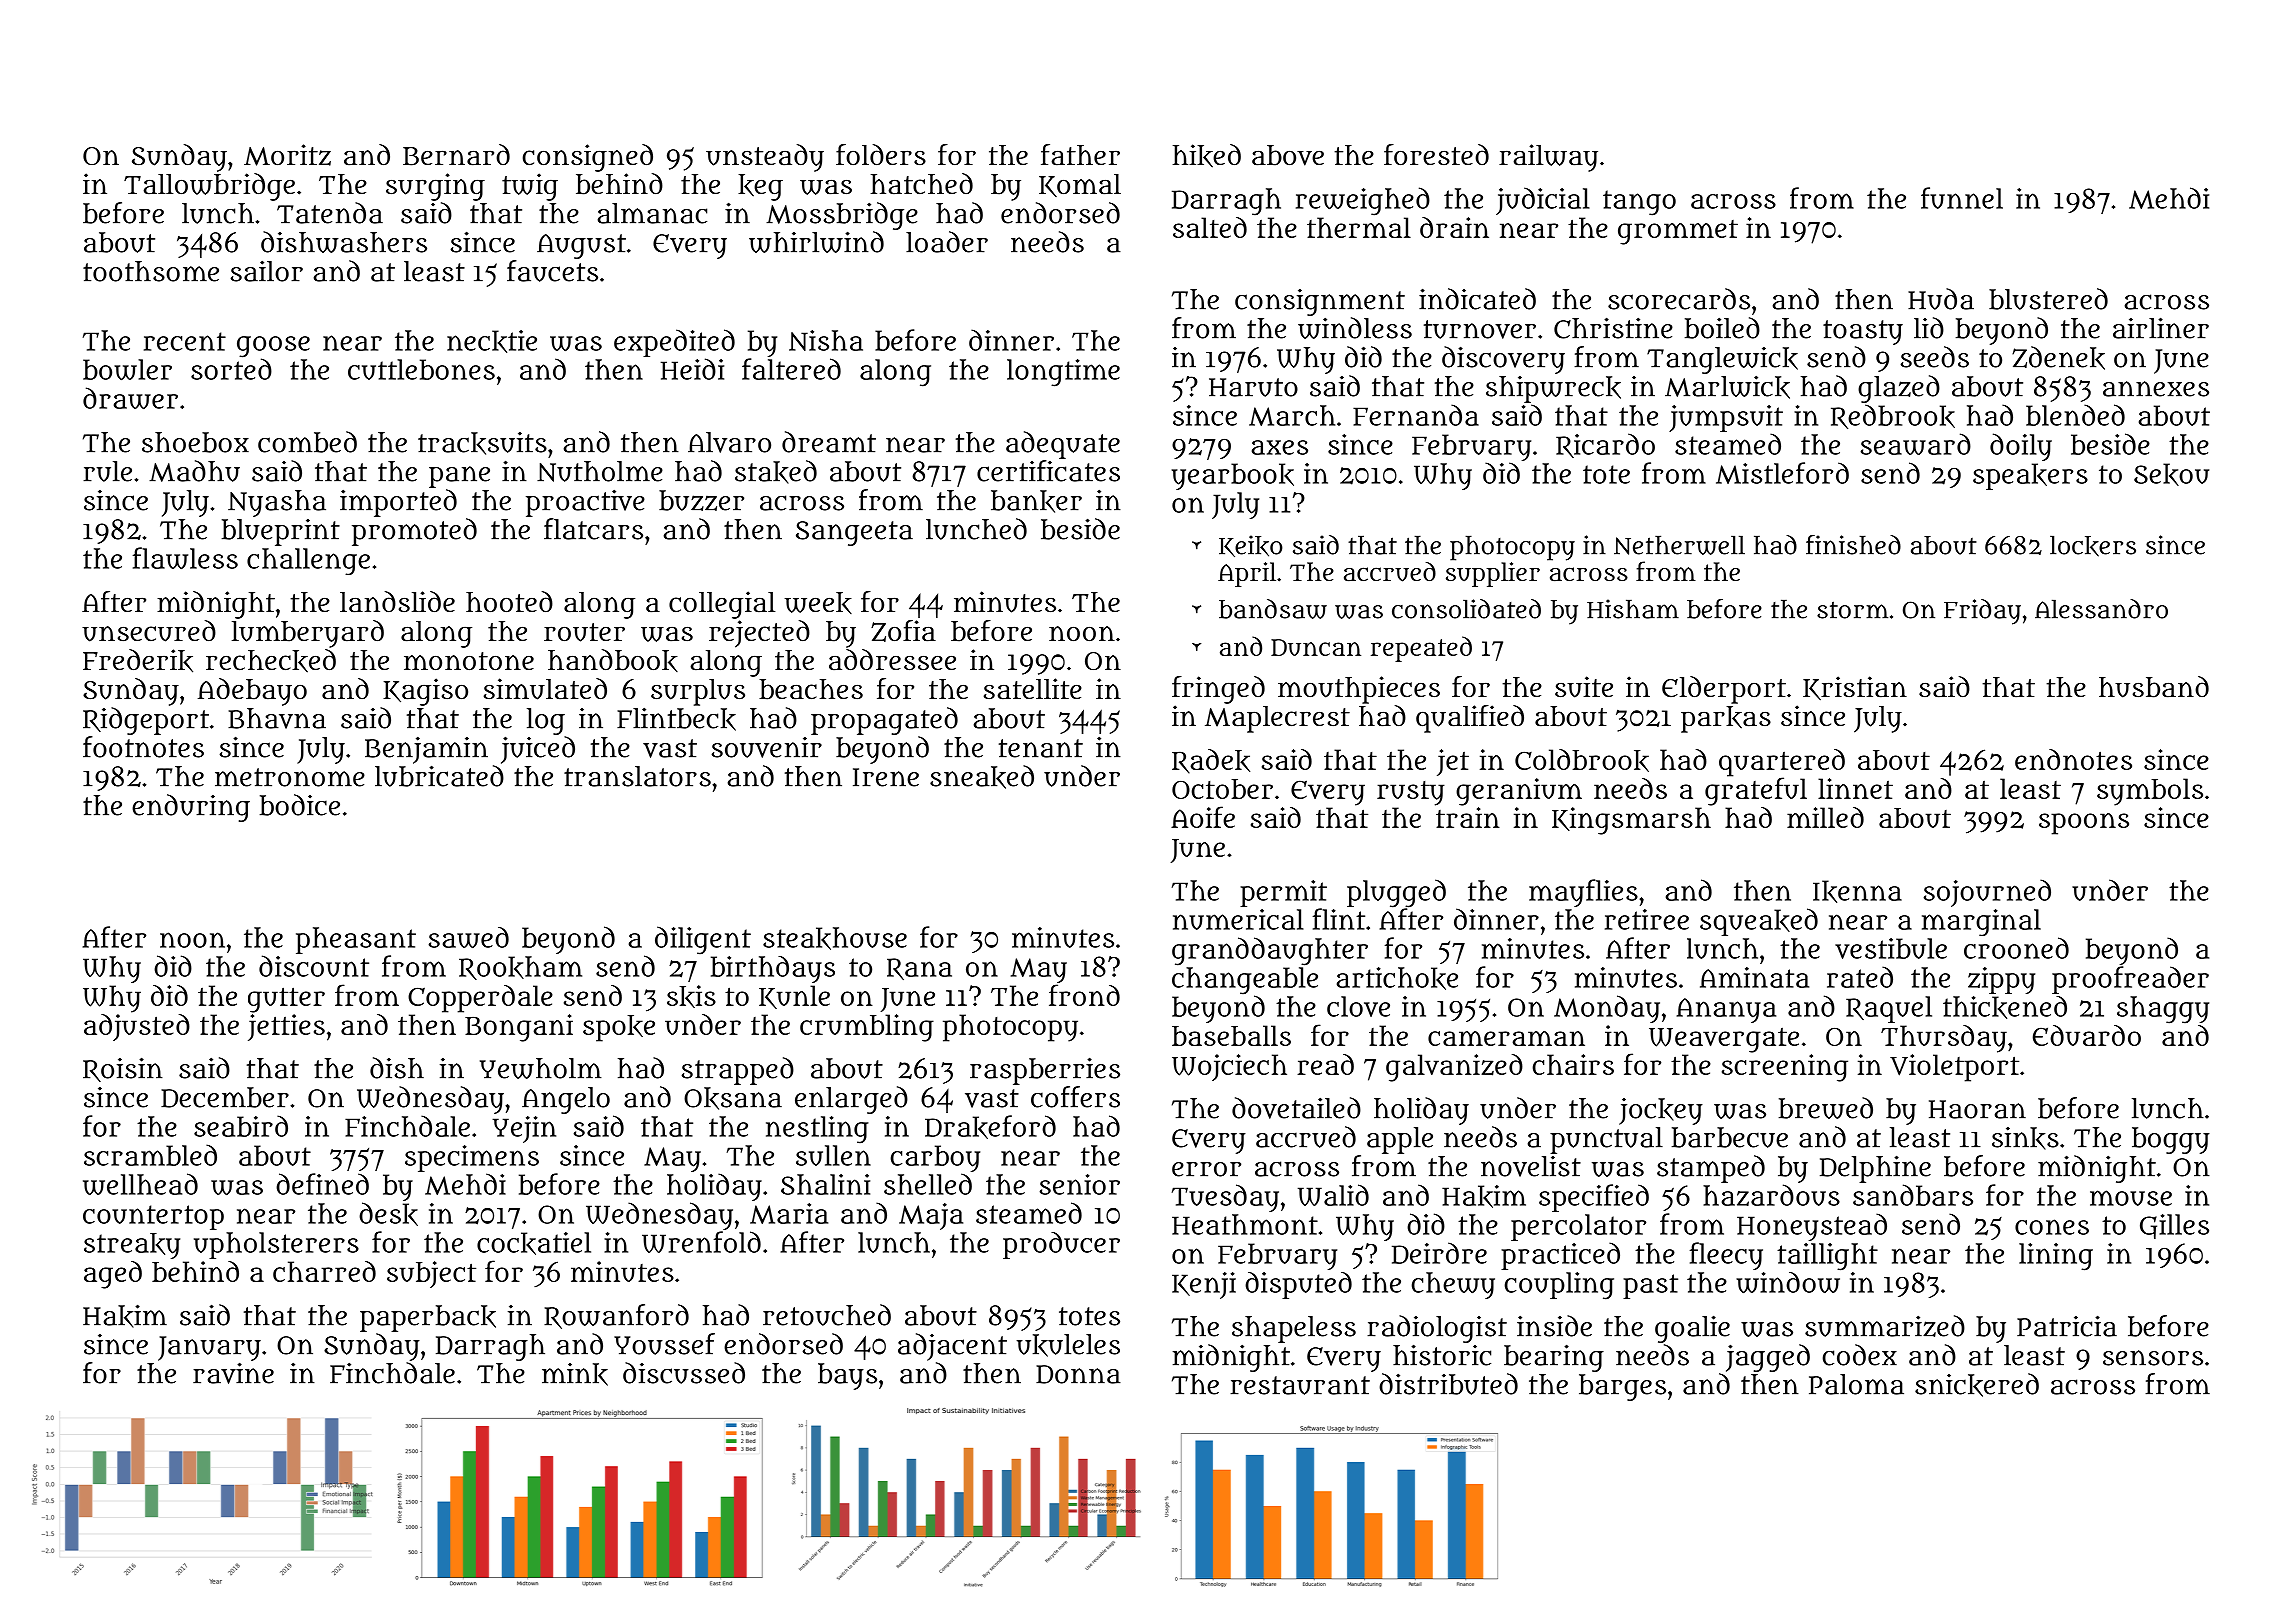  Describe the element at coordinates (273, 347) in the document. I see `goose` at that location.
